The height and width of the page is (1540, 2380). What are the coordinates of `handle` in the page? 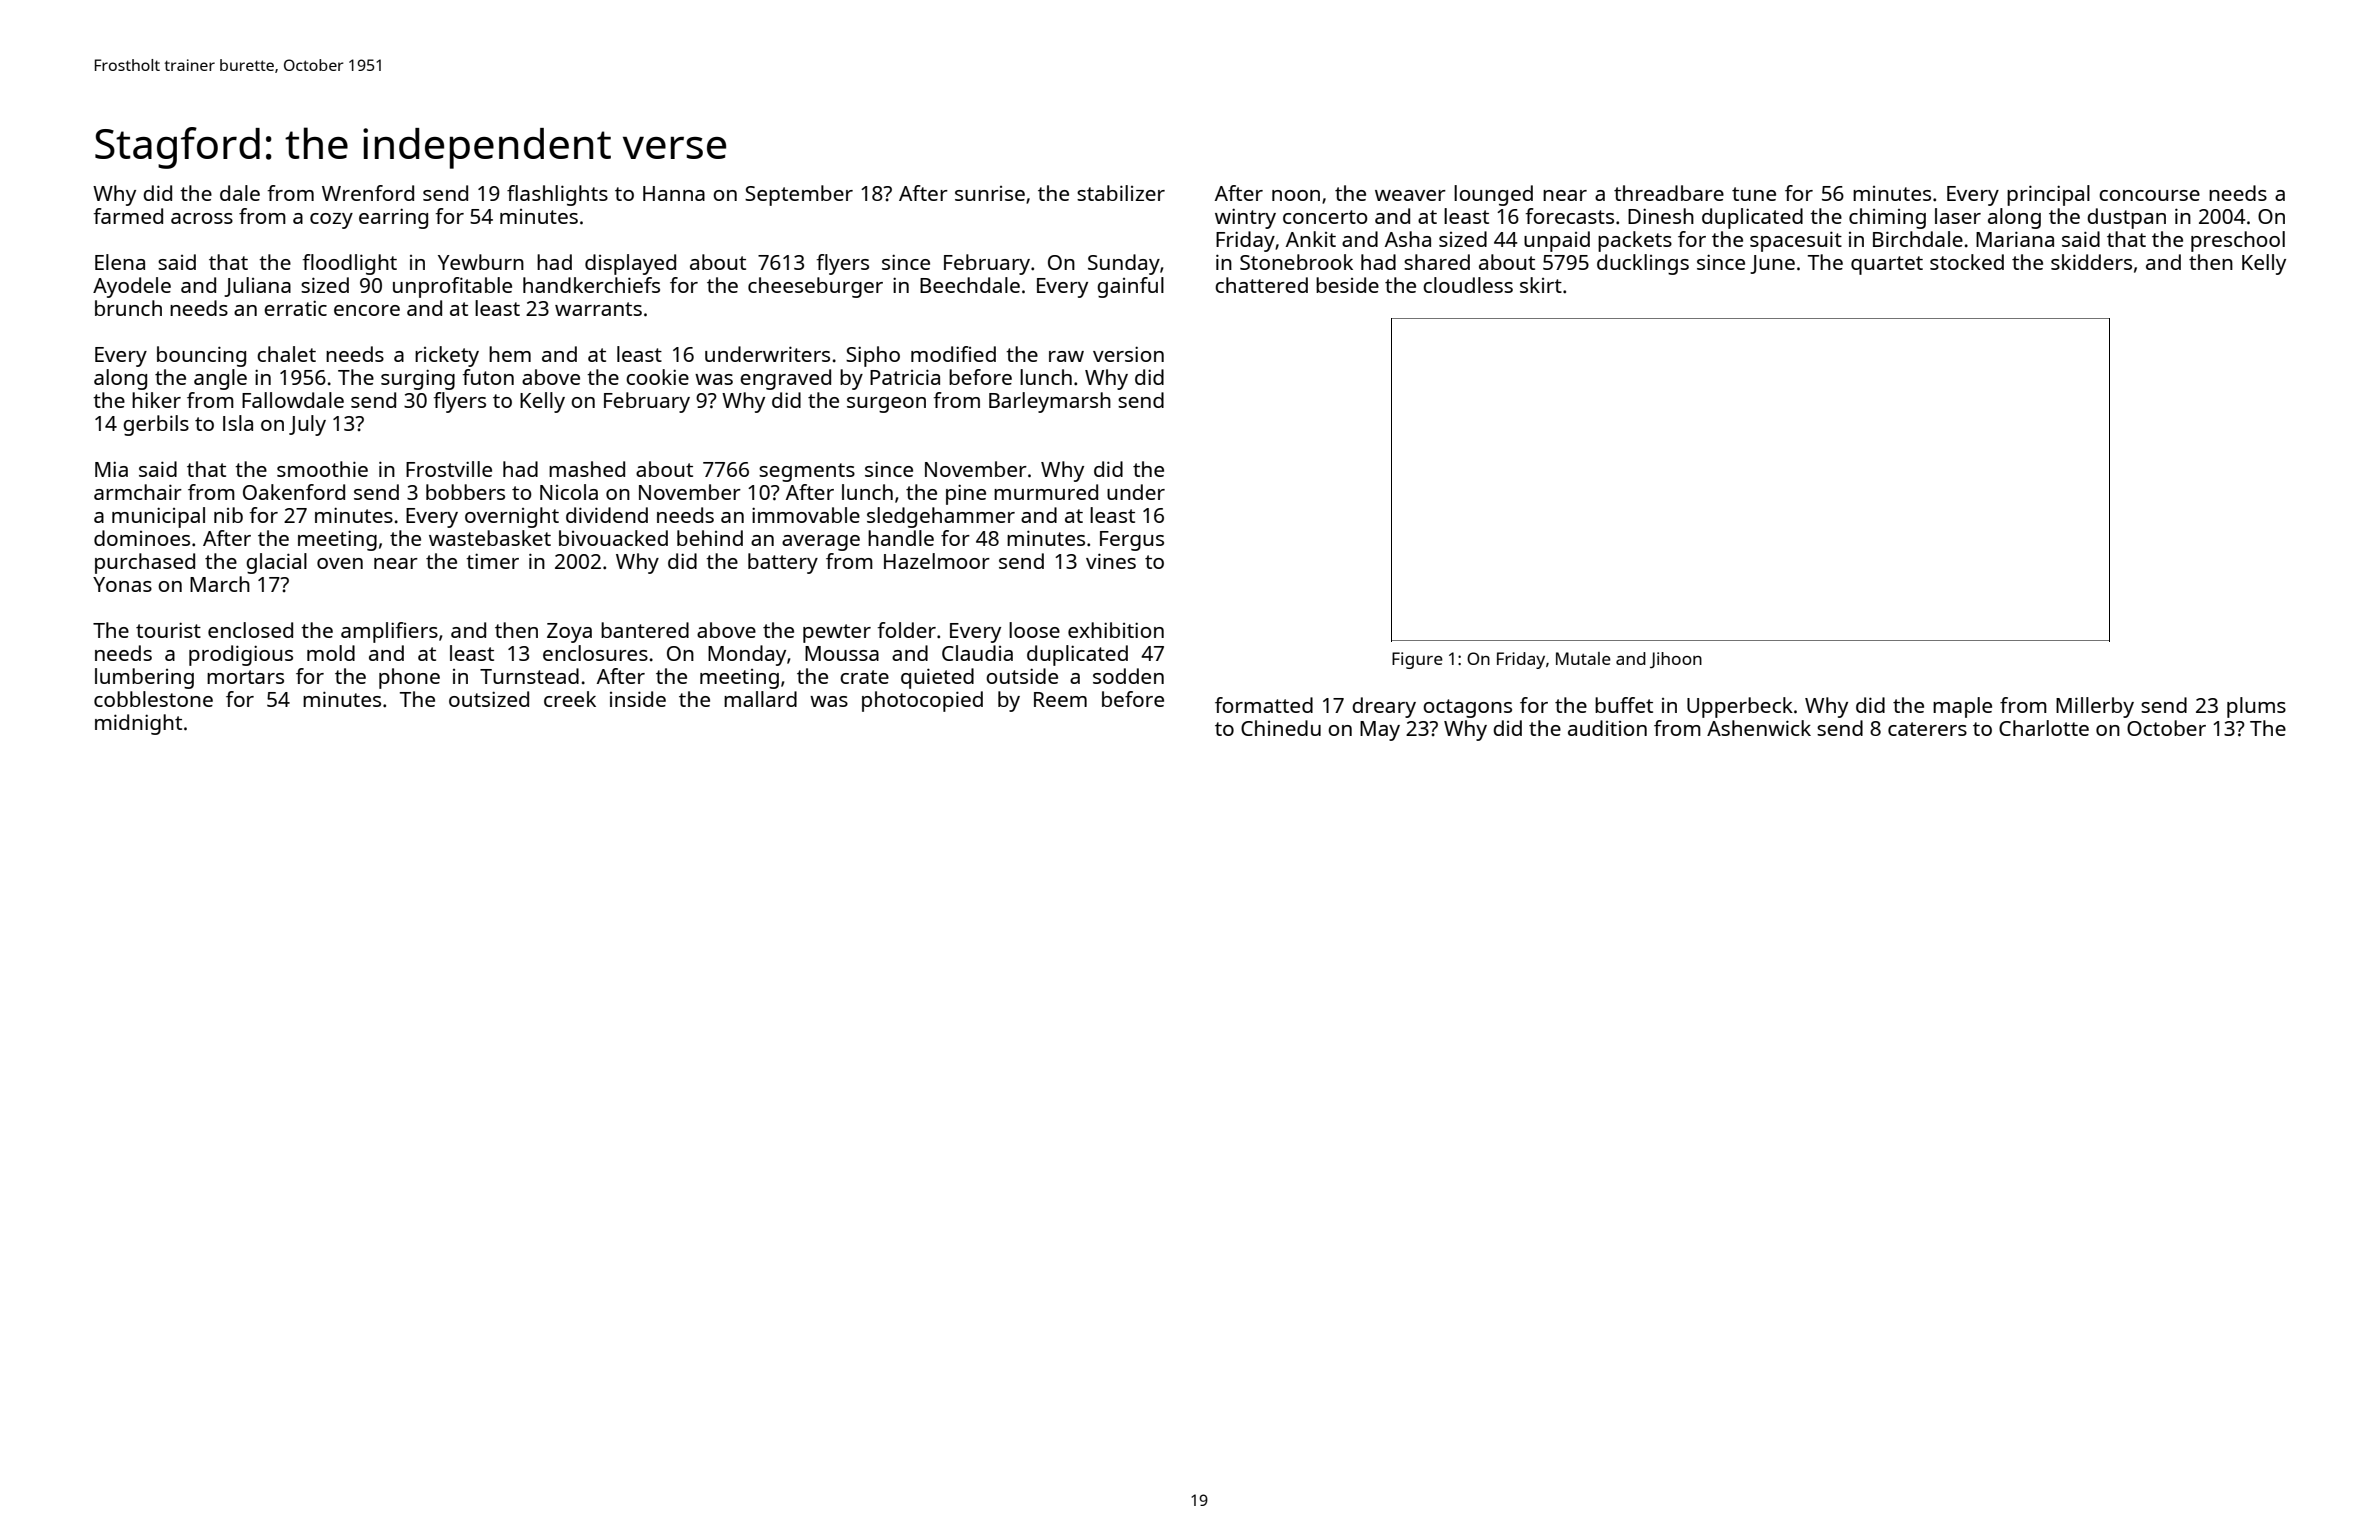 It's located at (901, 538).
